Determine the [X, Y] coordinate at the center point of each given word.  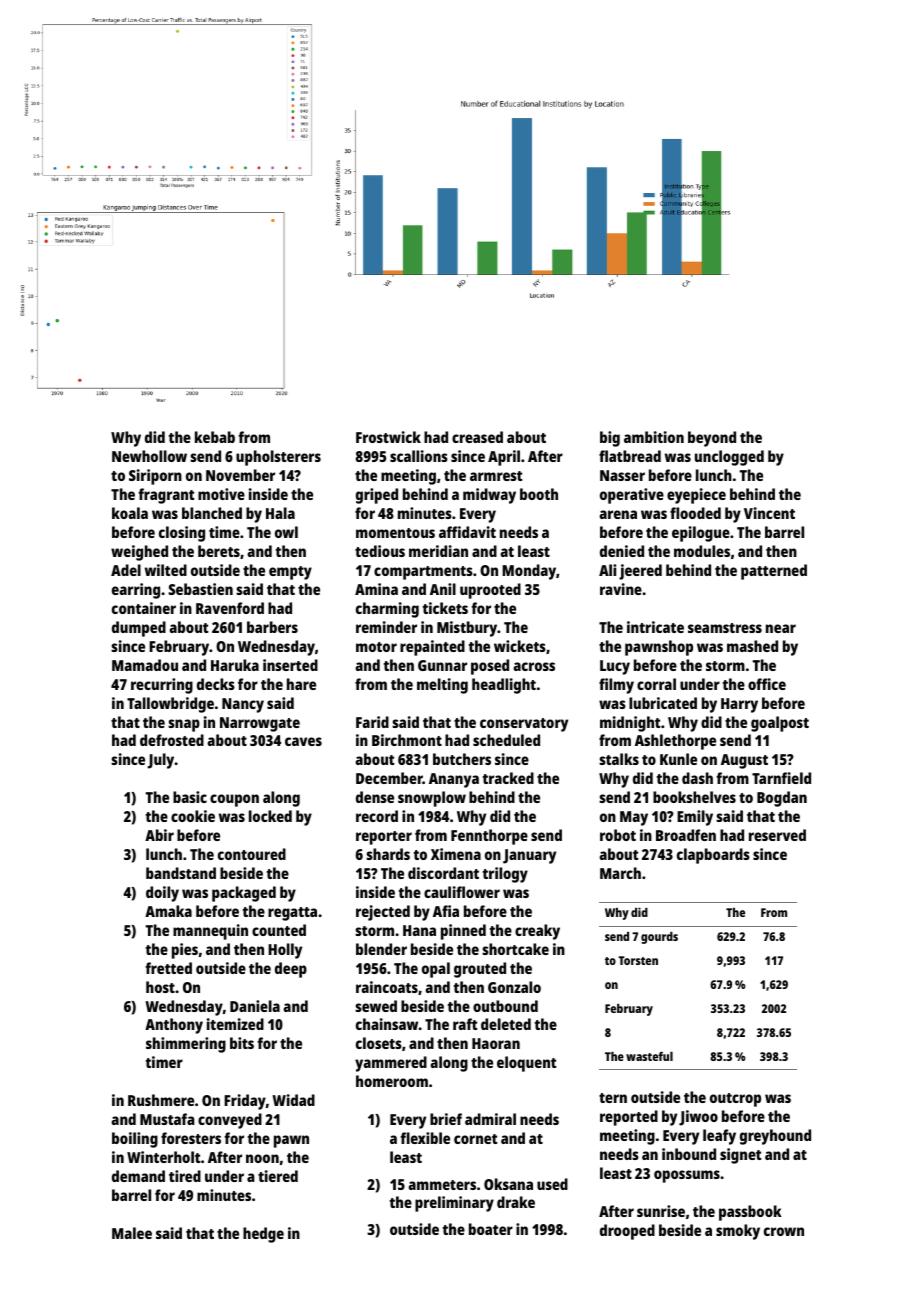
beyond [712, 439]
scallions [419, 456]
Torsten [638, 960]
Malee [132, 1233]
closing [182, 534]
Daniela [255, 1006]
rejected [383, 913]
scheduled [506, 740]
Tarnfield [781, 778]
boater [491, 1229]
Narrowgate [260, 724]
